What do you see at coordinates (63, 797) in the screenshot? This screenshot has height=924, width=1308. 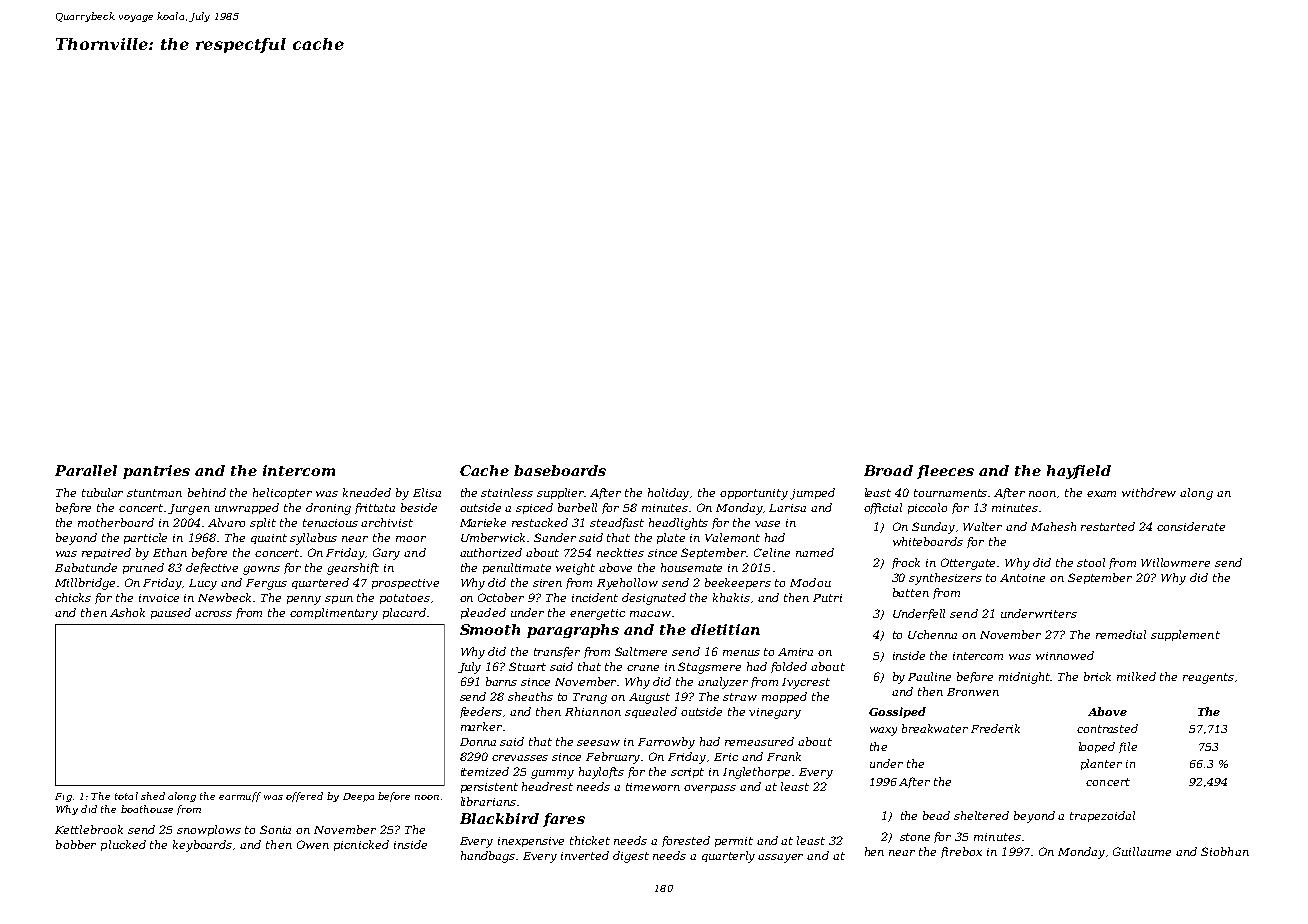 I see `Fig` at bounding box center [63, 797].
